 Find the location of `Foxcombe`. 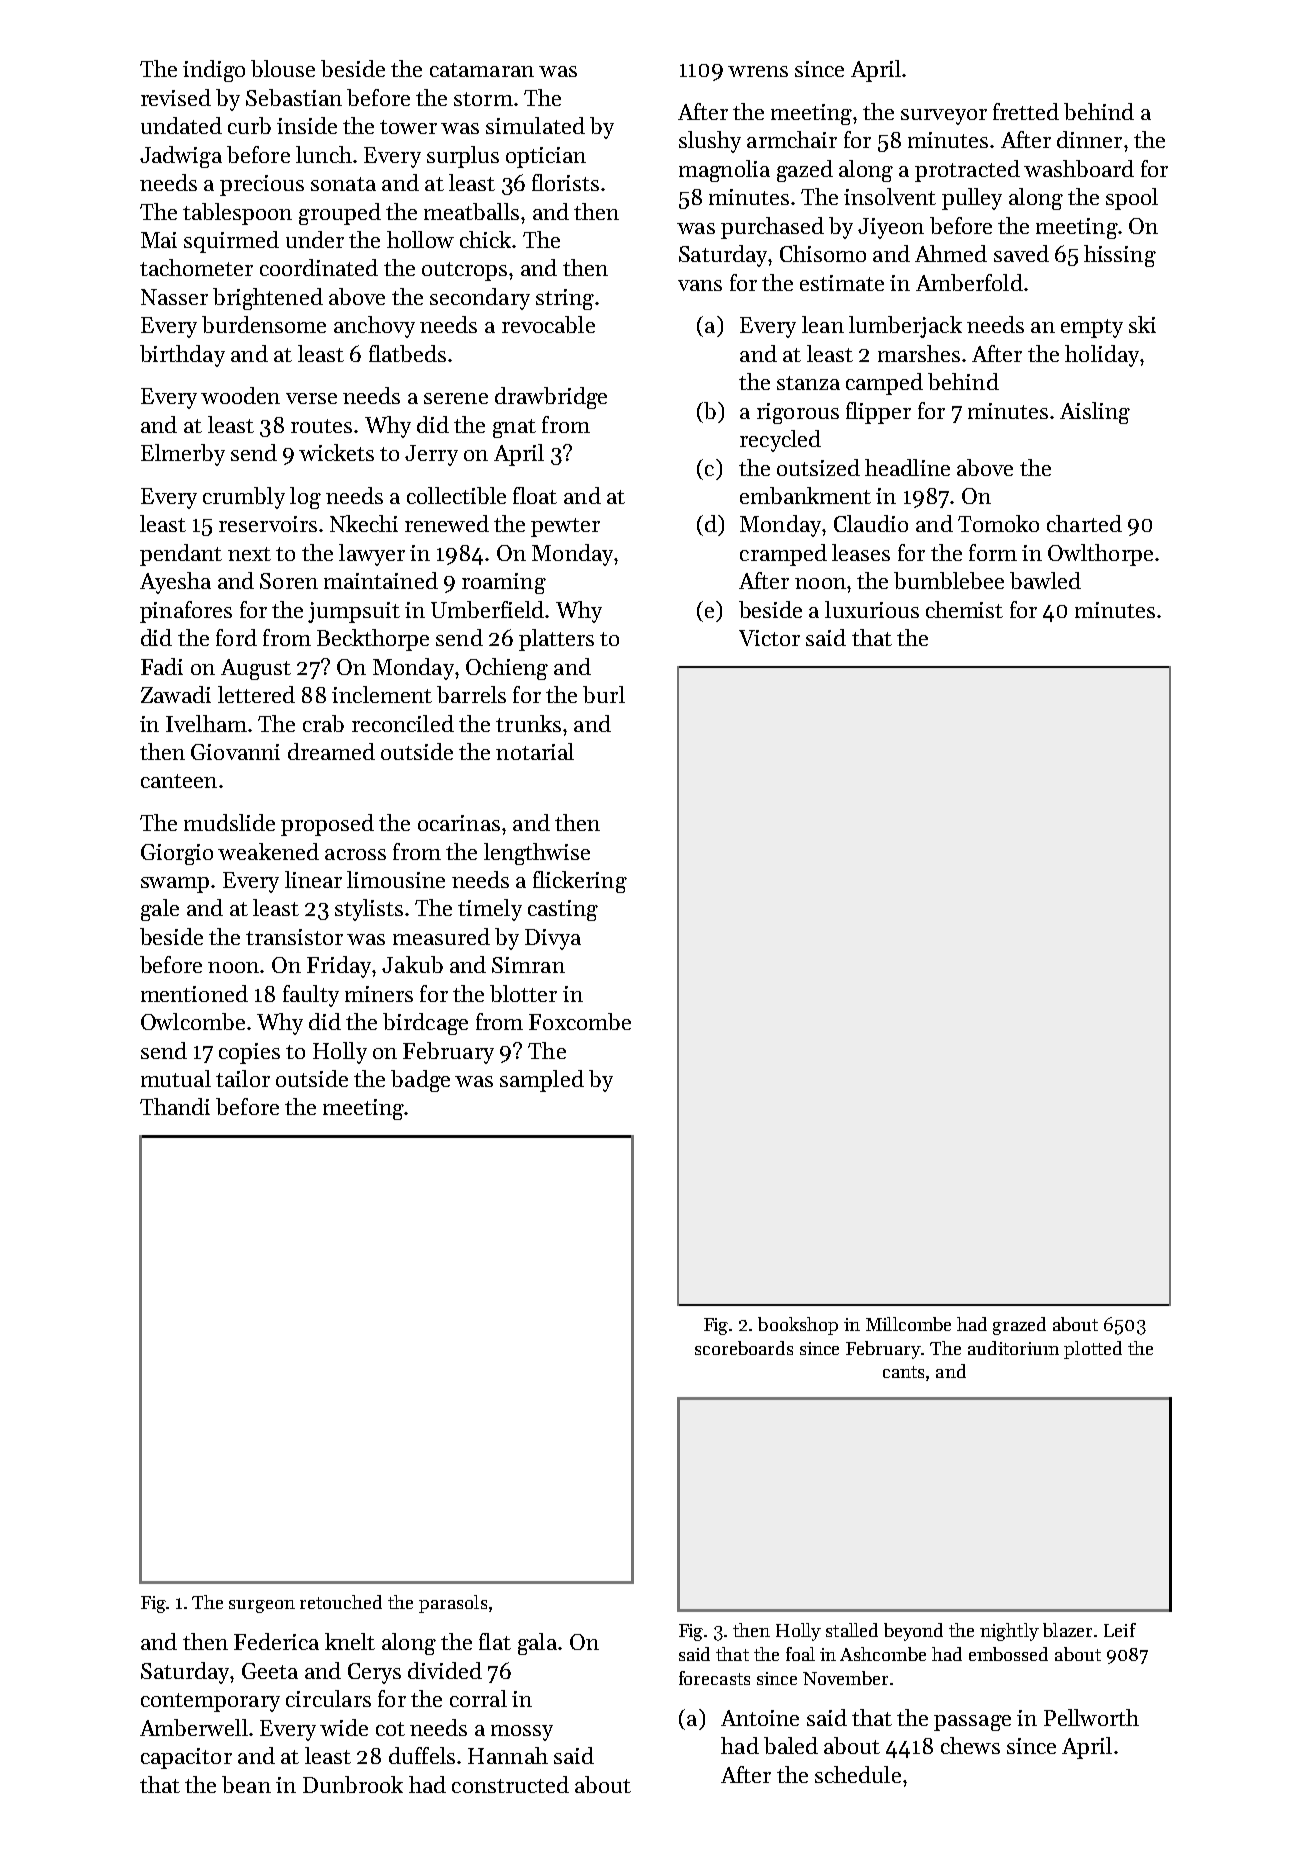

Foxcombe is located at coordinates (580, 1021).
